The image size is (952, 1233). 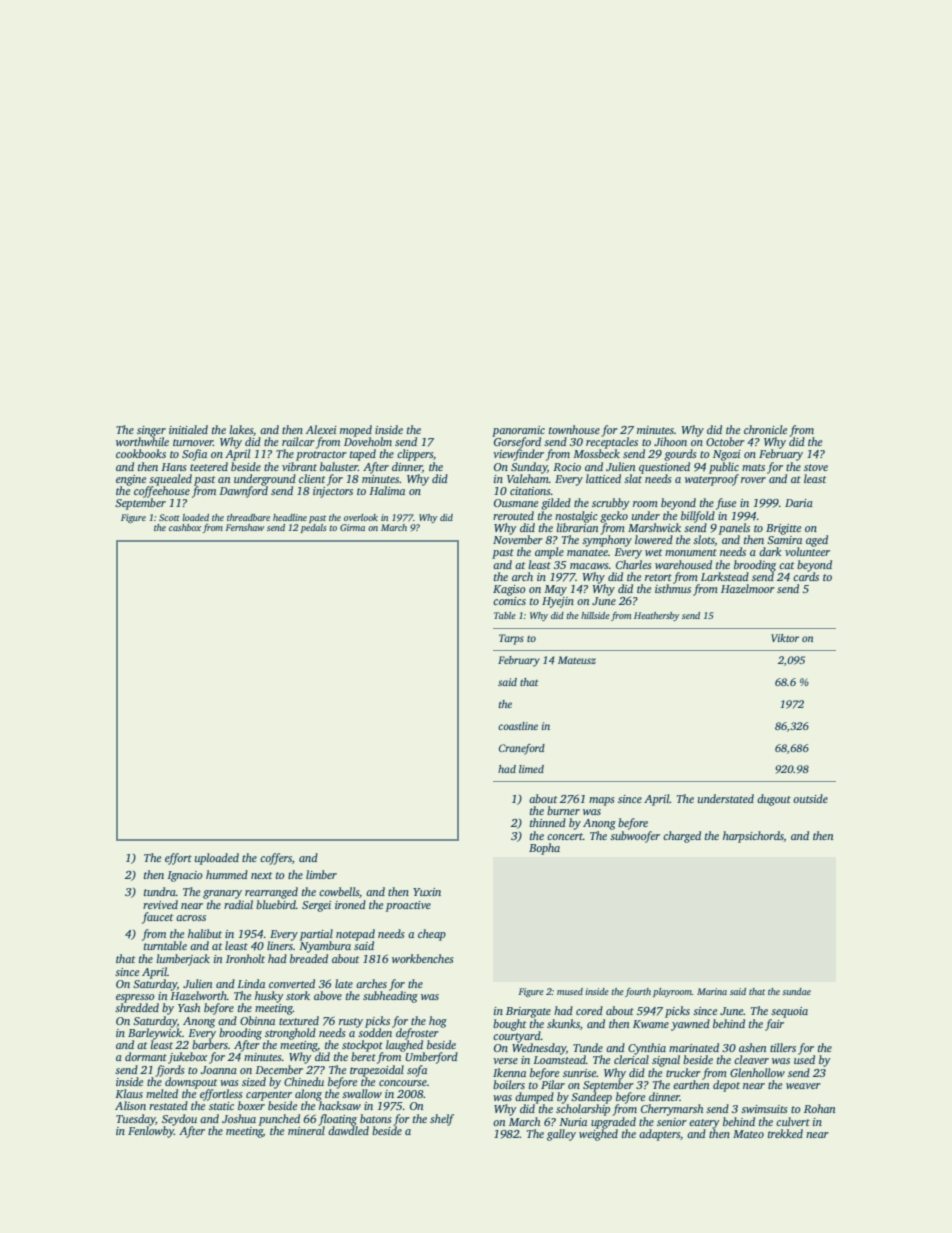 I want to click on Girma, so click(x=352, y=527).
